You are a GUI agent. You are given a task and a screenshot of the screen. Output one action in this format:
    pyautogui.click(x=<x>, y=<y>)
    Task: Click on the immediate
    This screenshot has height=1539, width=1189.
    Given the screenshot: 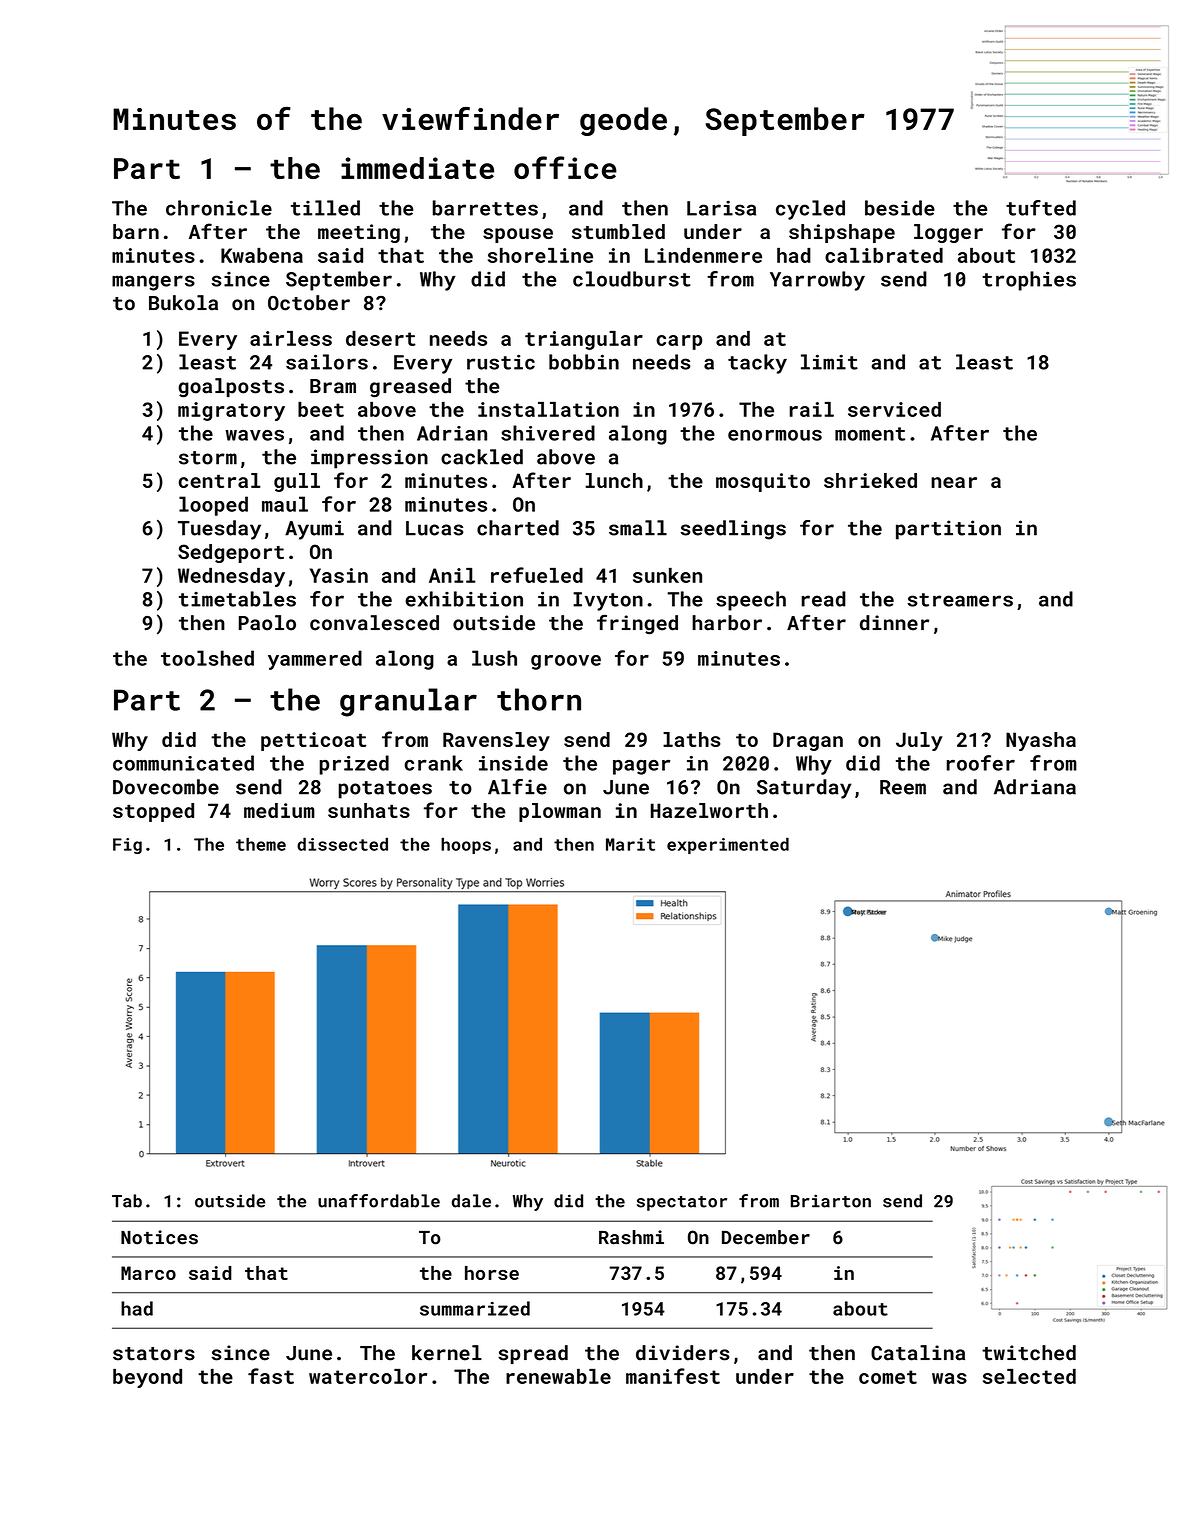 What is the action you would take?
    pyautogui.click(x=417, y=168)
